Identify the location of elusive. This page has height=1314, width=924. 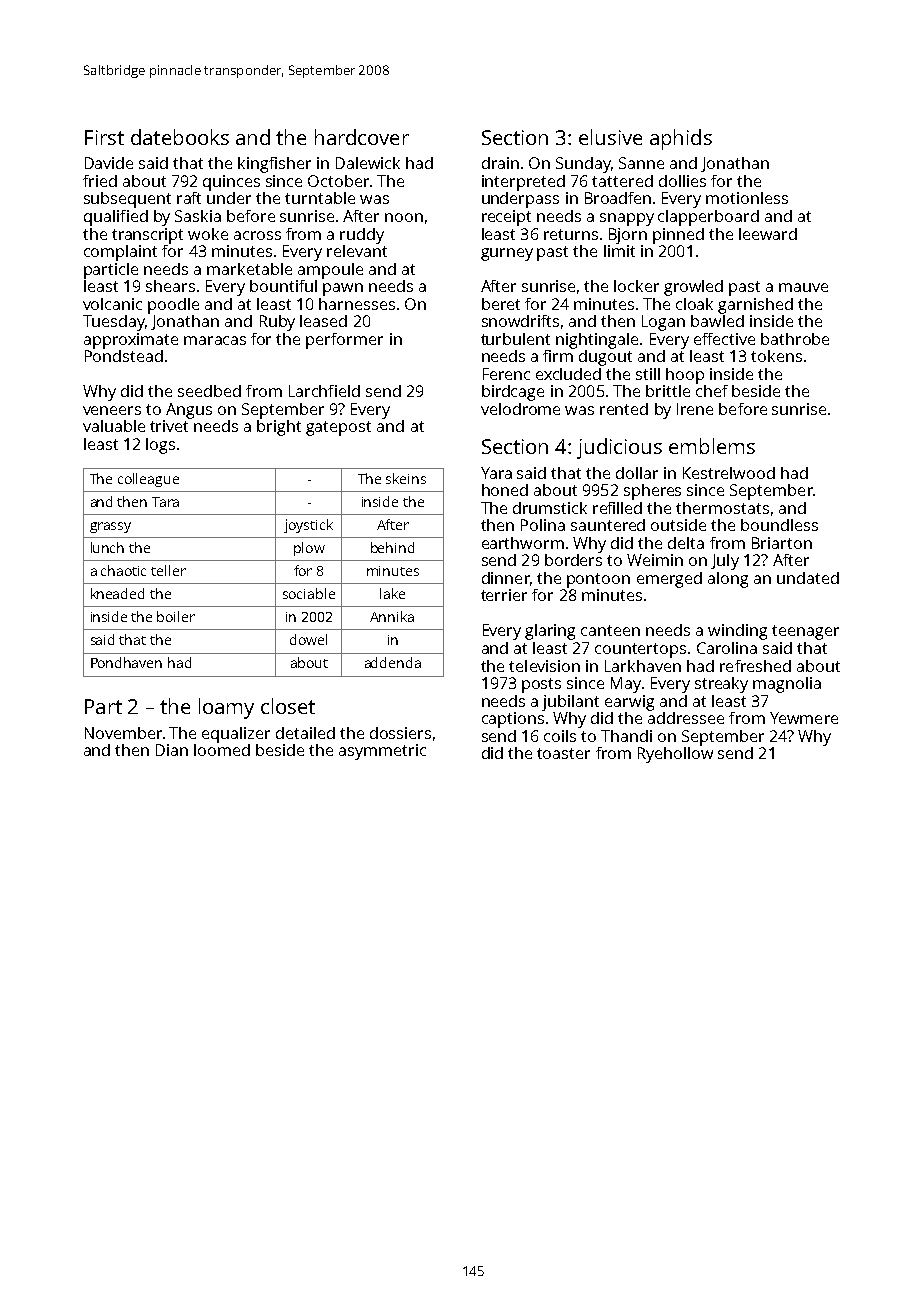
(610, 137).
